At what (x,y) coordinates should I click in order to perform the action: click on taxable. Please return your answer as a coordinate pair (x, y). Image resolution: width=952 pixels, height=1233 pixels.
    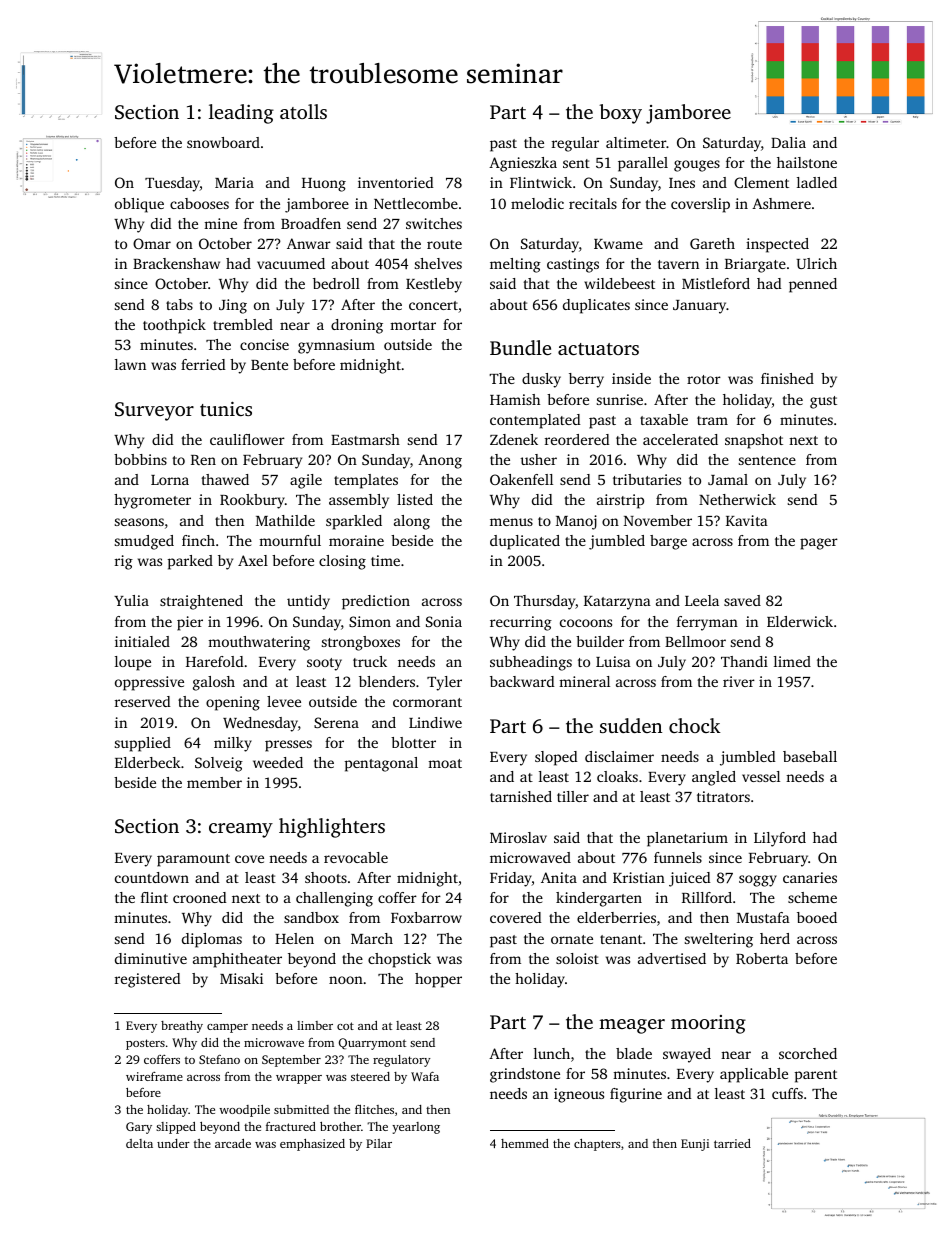
    Looking at the image, I should click on (664, 419).
